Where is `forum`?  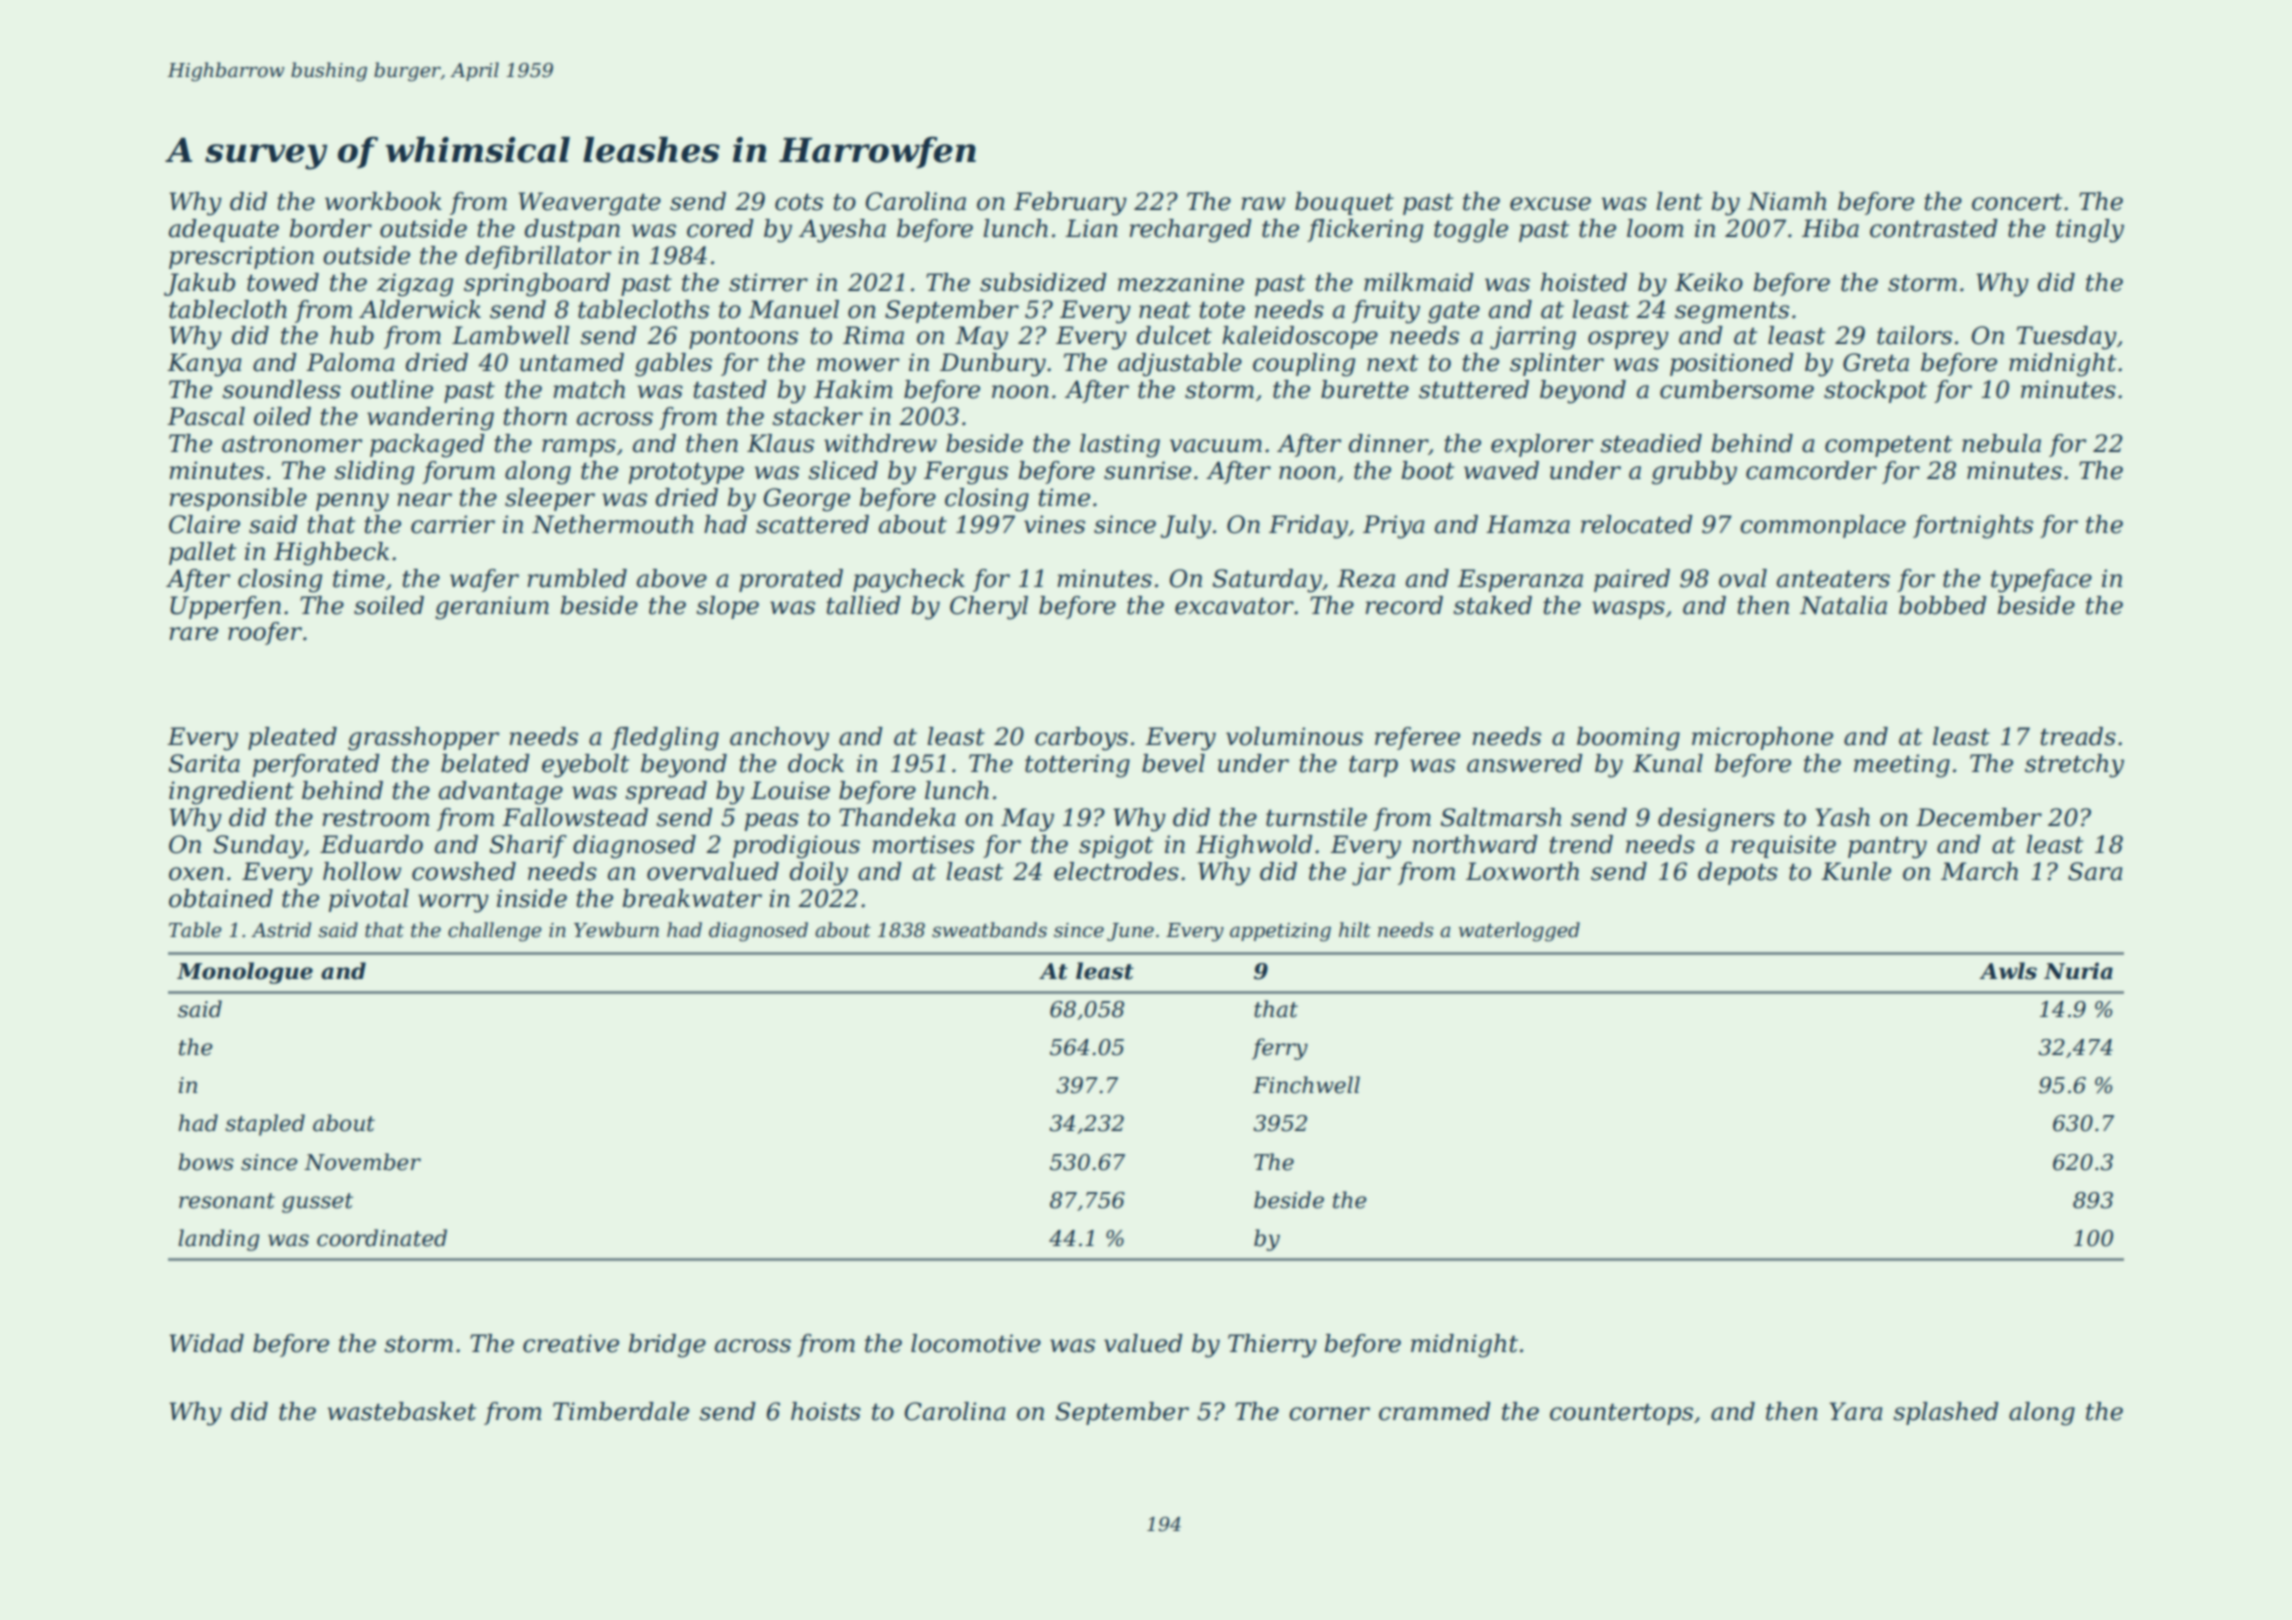
forum is located at coordinates (458, 472).
